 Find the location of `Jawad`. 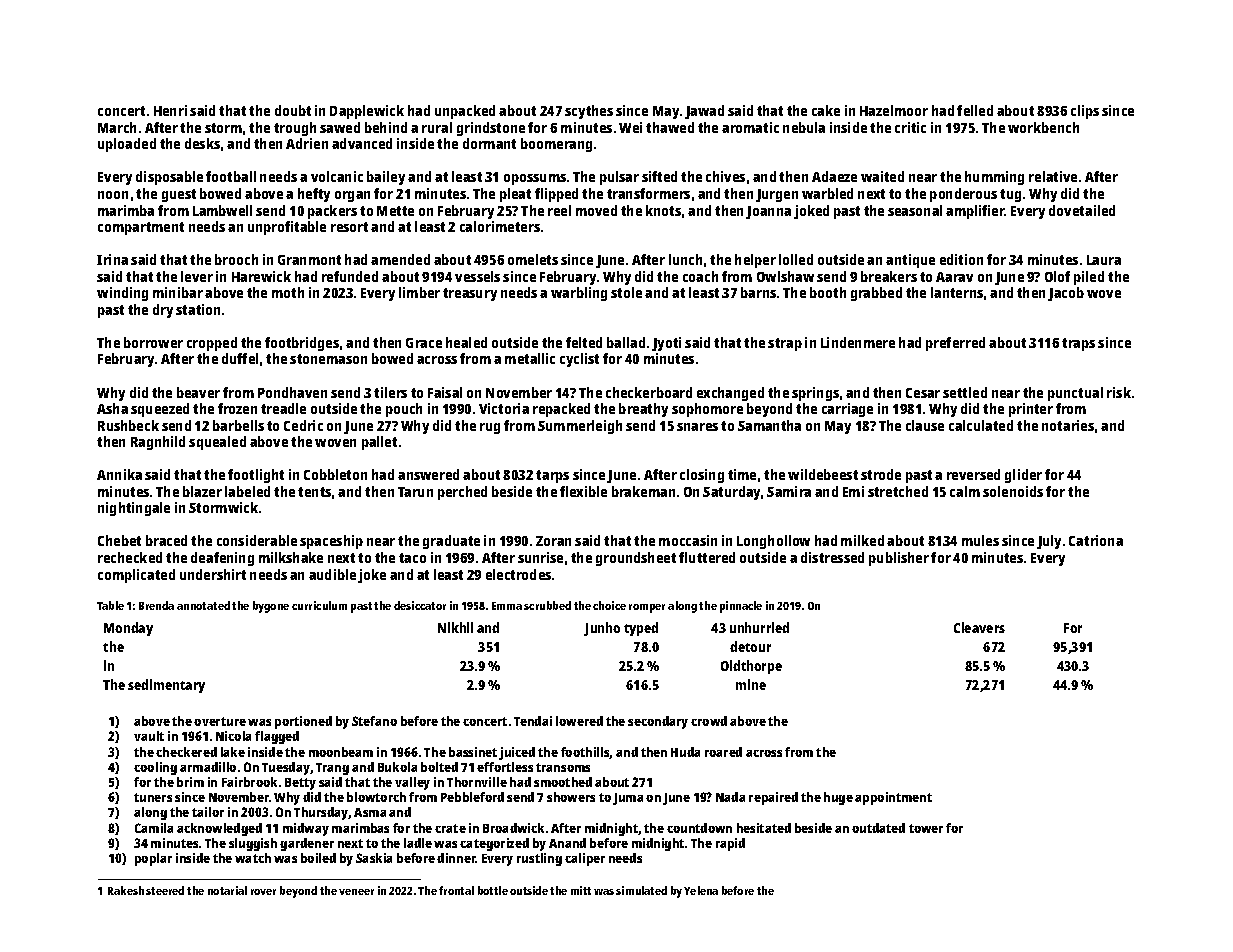

Jawad is located at coordinates (704, 112).
